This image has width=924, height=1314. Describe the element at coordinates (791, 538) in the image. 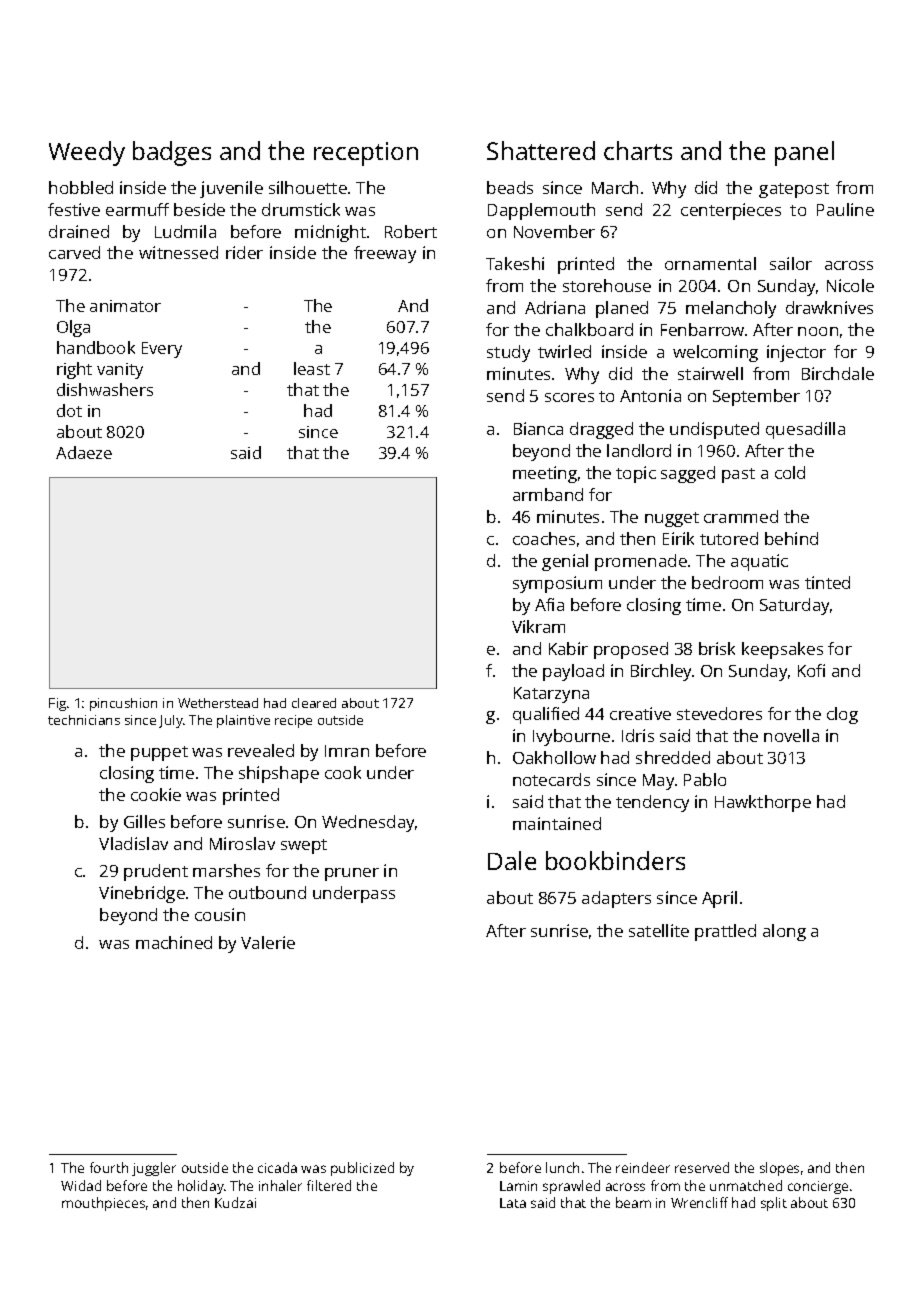

I see `behind` at that location.
